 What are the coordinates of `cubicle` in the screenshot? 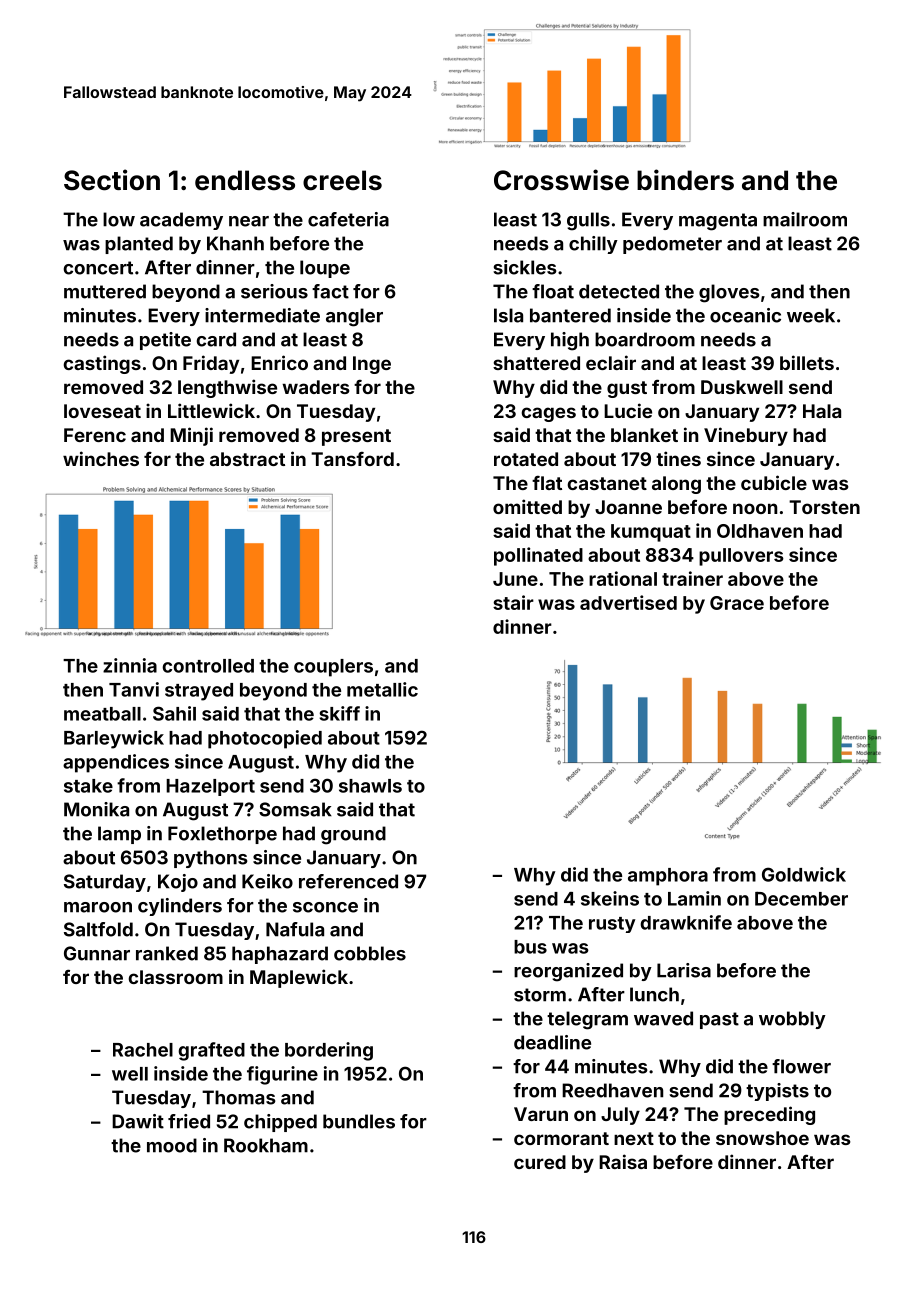 It's located at (774, 482).
